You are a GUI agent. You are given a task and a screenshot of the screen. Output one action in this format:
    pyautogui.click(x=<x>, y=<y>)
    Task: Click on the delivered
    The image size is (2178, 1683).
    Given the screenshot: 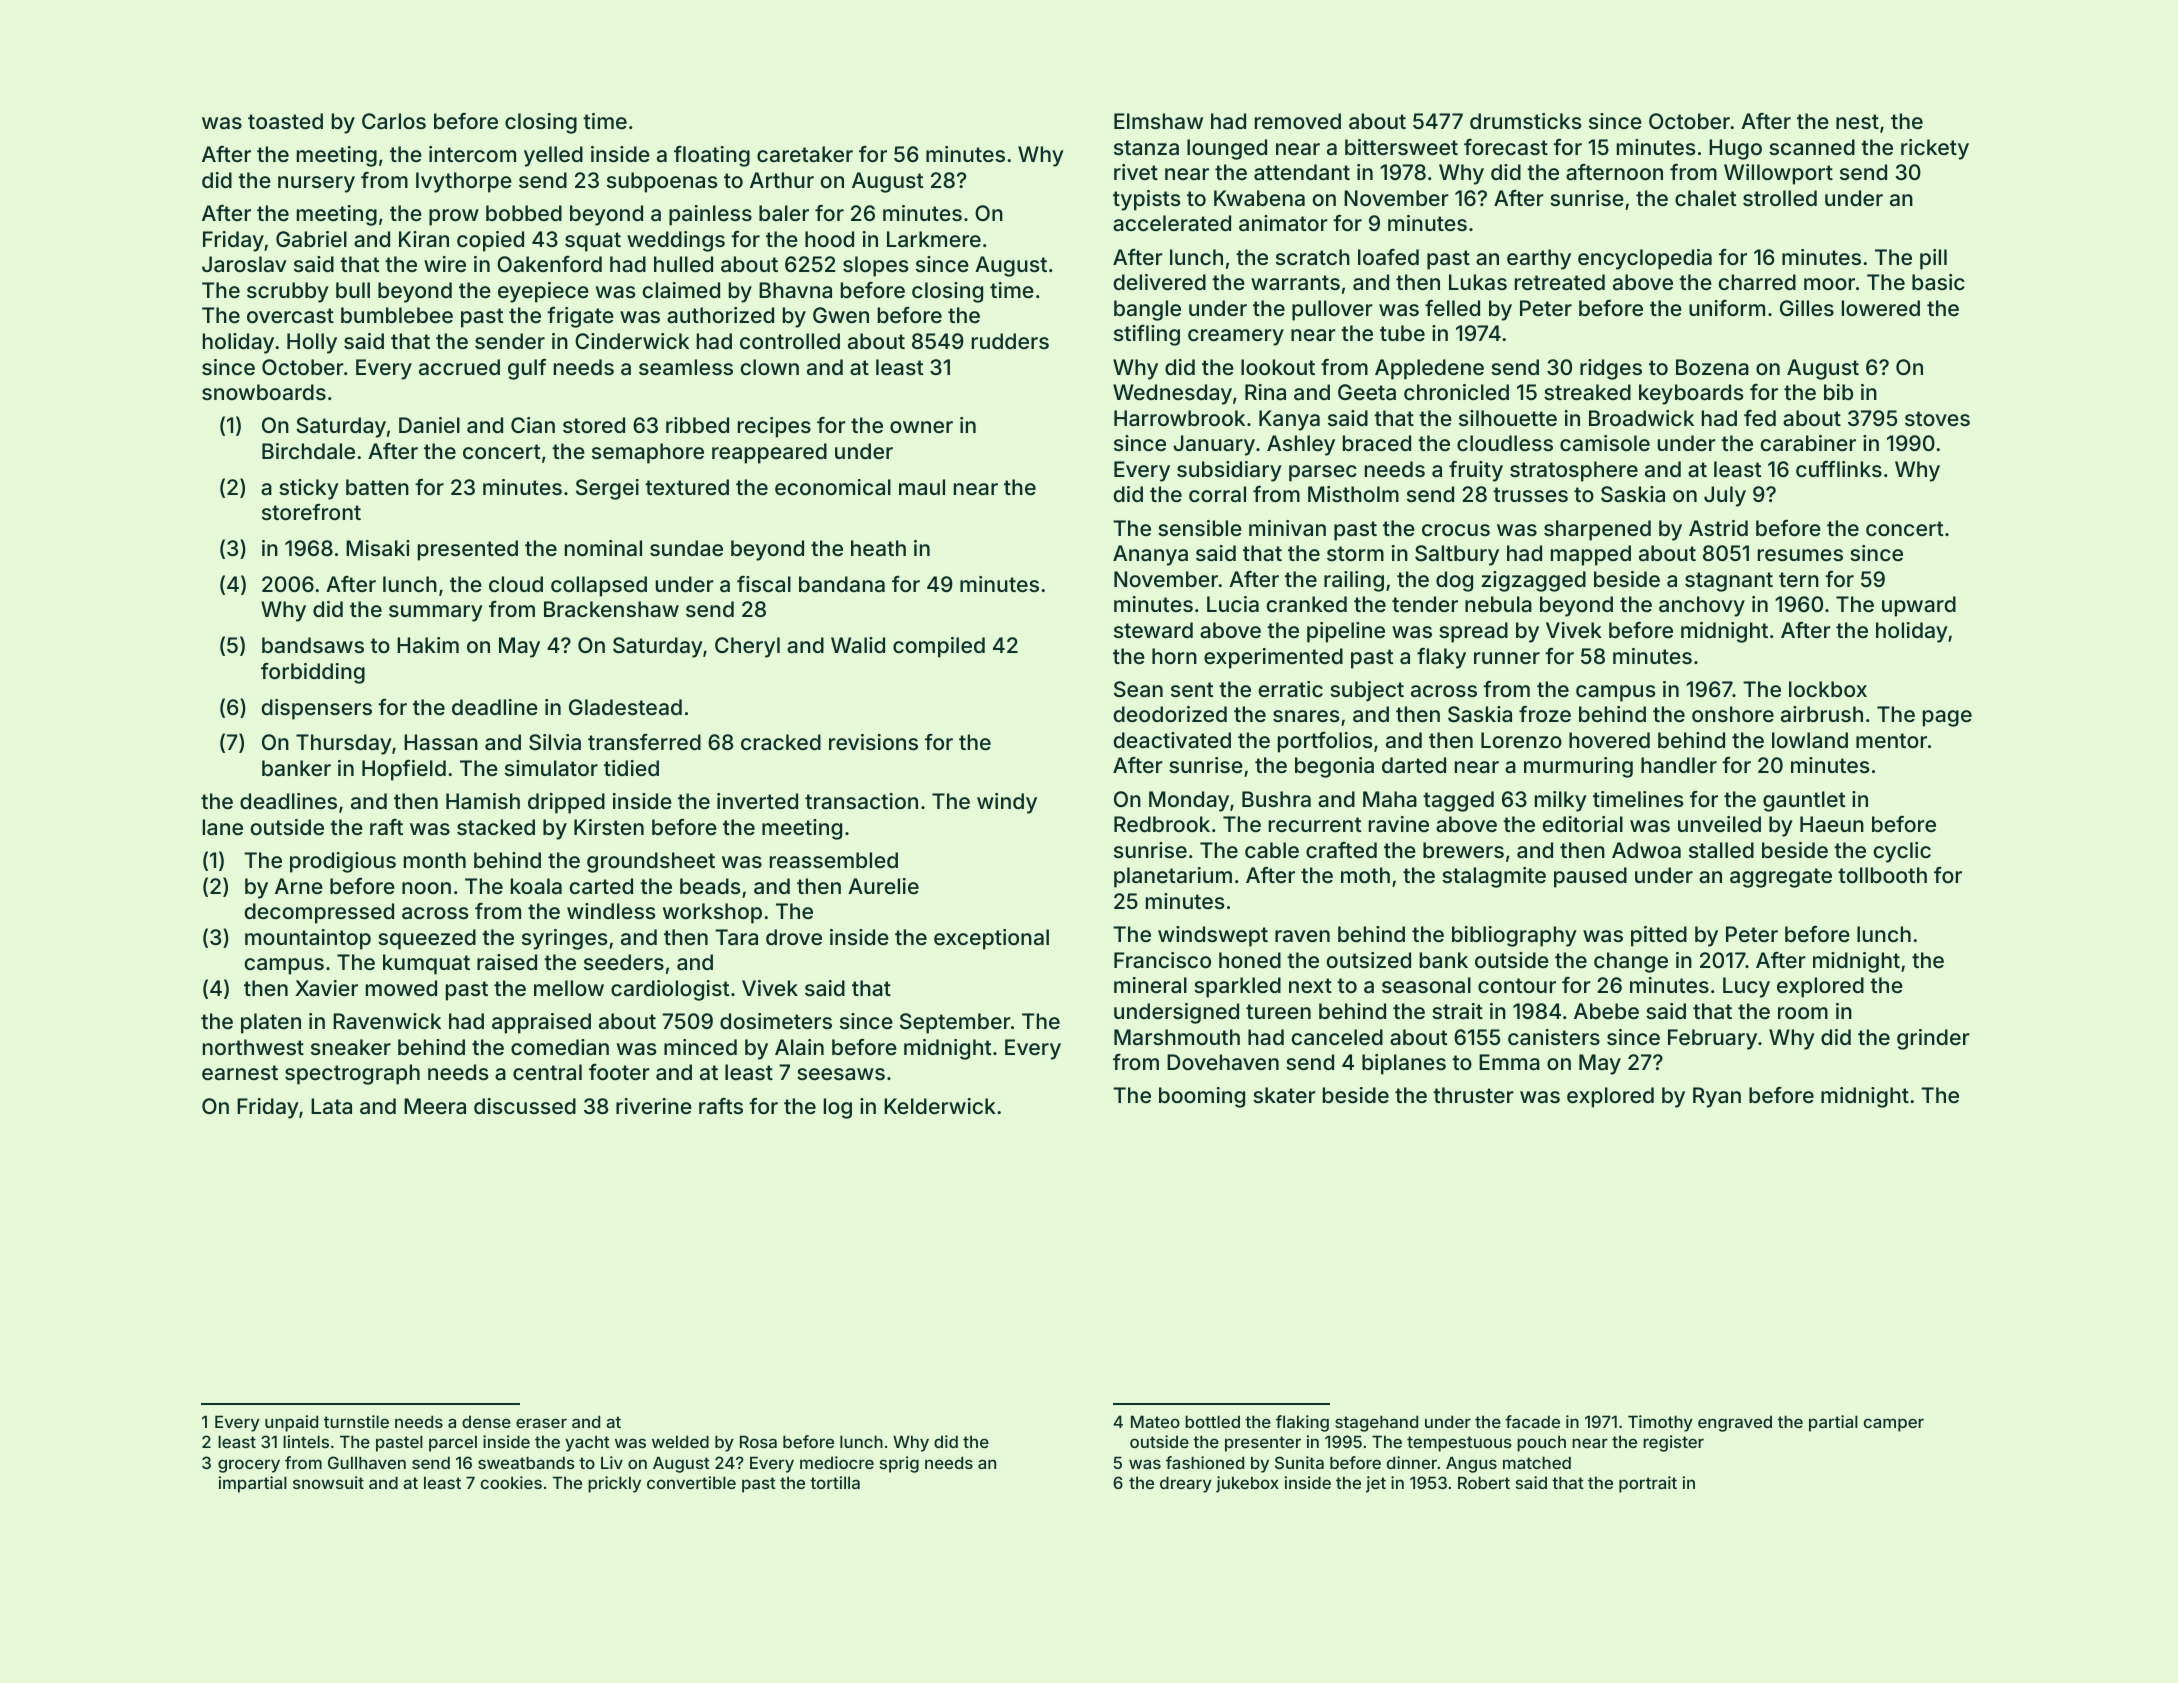 What is the action you would take?
    pyautogui.click(x=1160, y=282)
